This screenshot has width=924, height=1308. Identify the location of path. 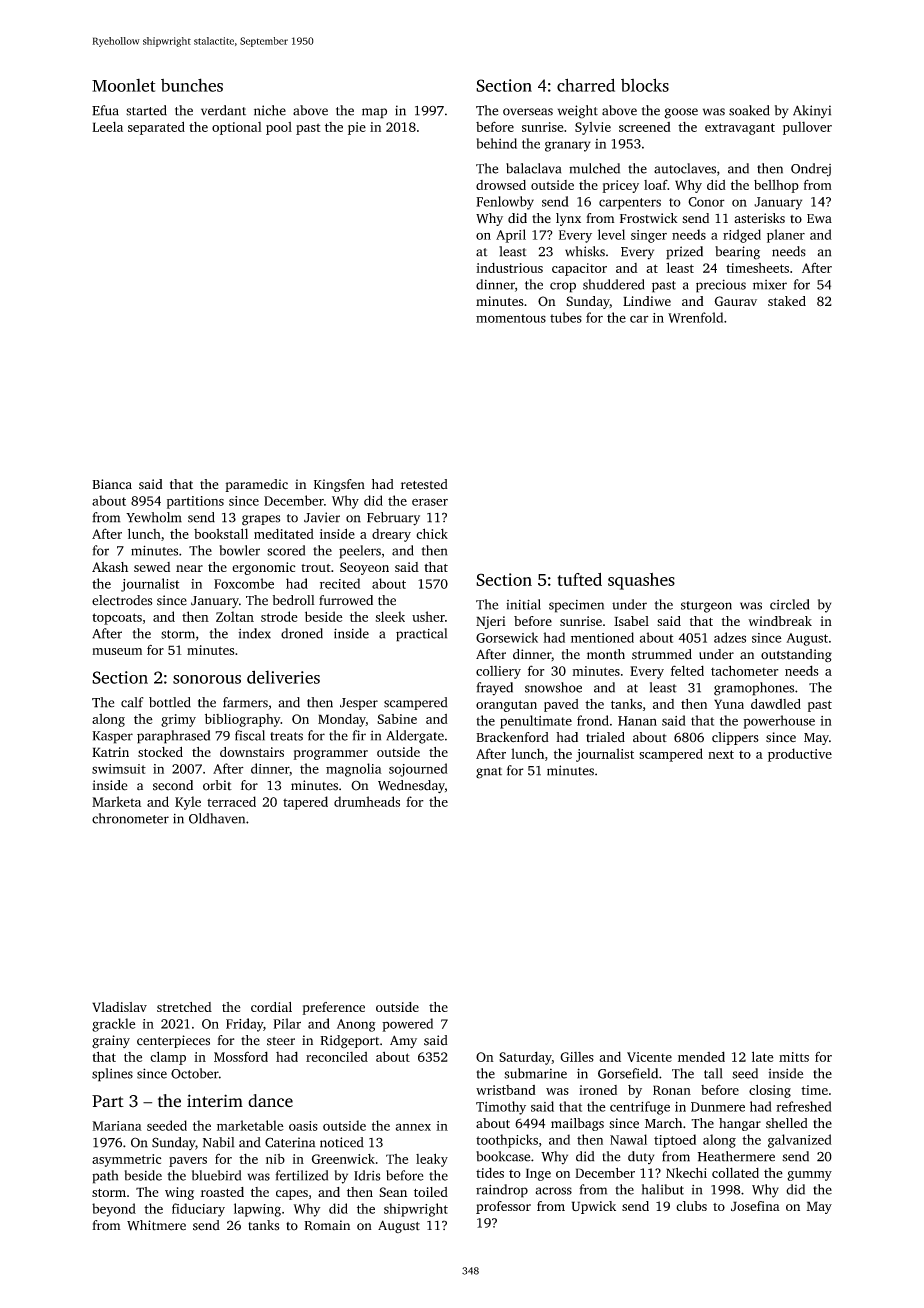
(105, 1177).
